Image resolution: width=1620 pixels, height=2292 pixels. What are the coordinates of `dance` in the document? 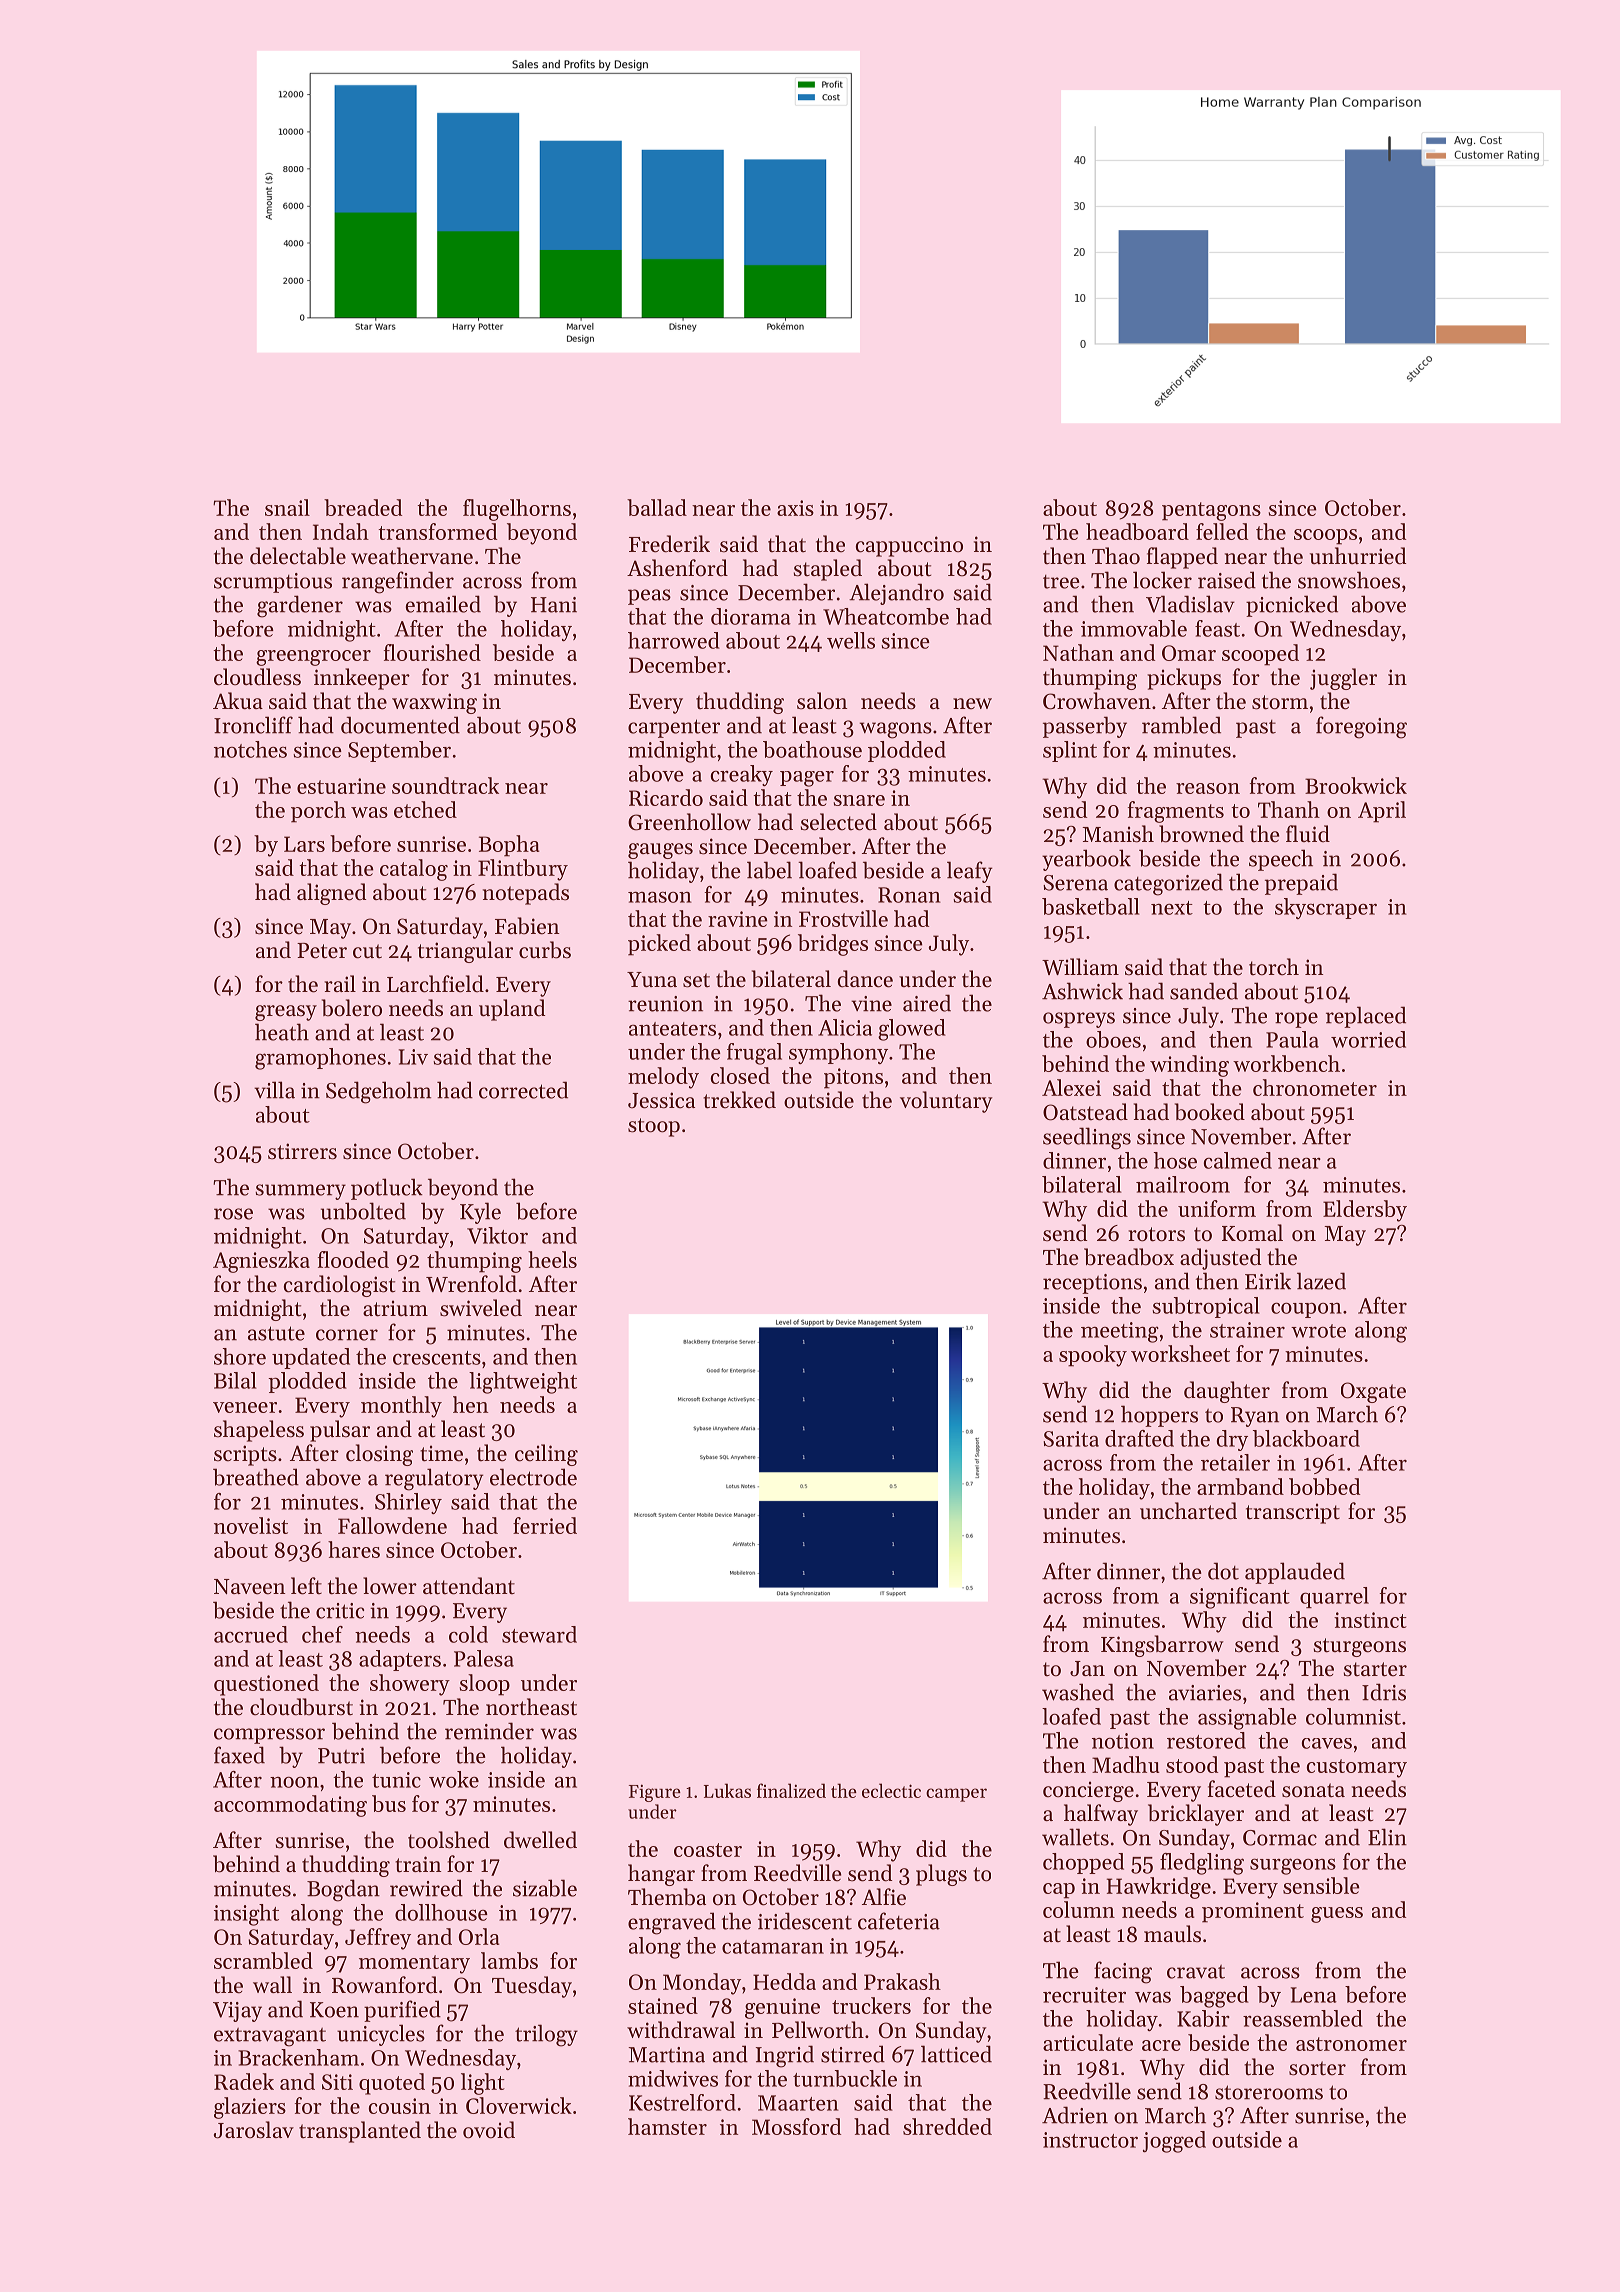 It's located at (865, 979).
